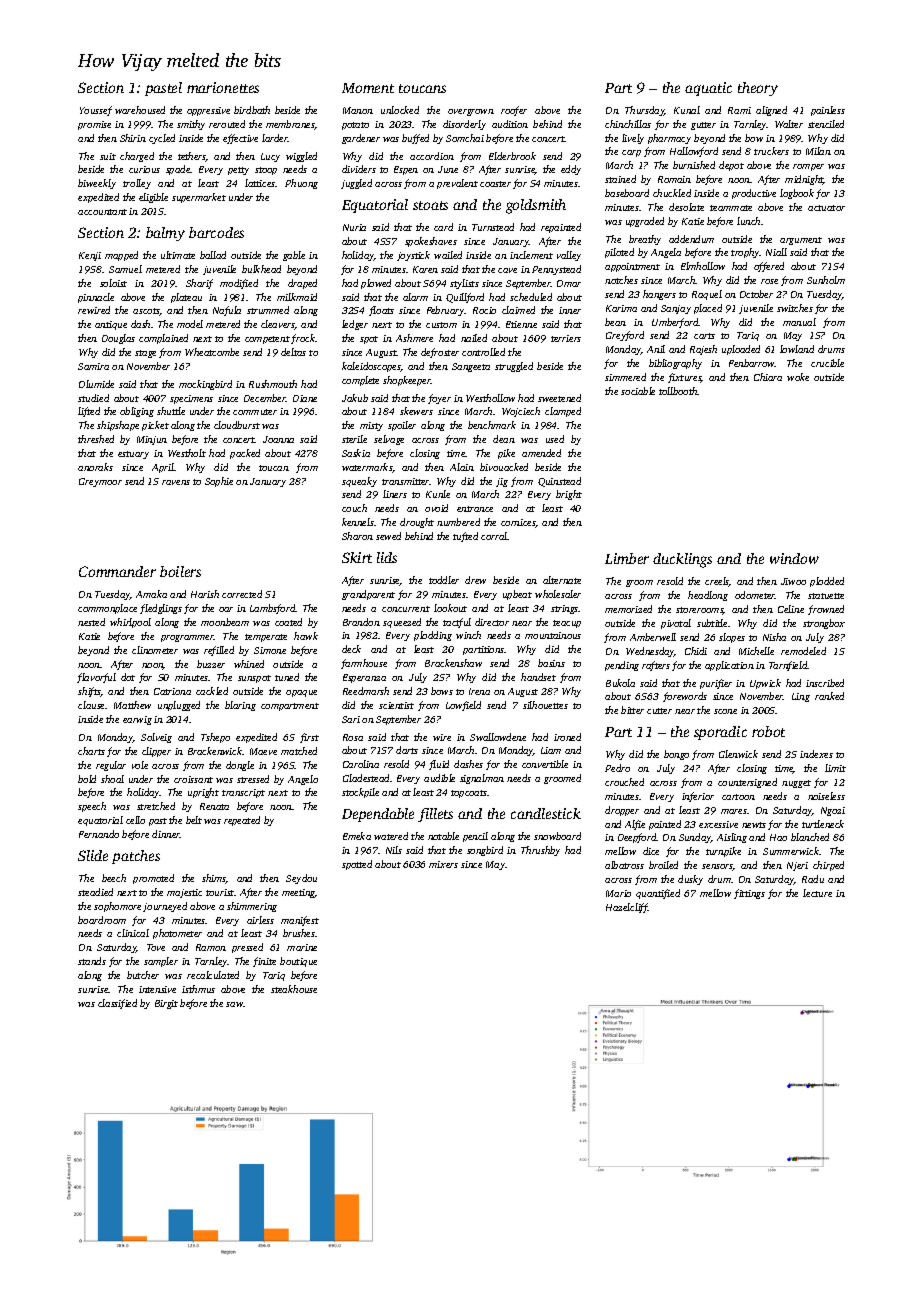 This document has height=1308, width=924. Describe the element at coordinates (717, 582) in the document. I see `creels` at that location.
